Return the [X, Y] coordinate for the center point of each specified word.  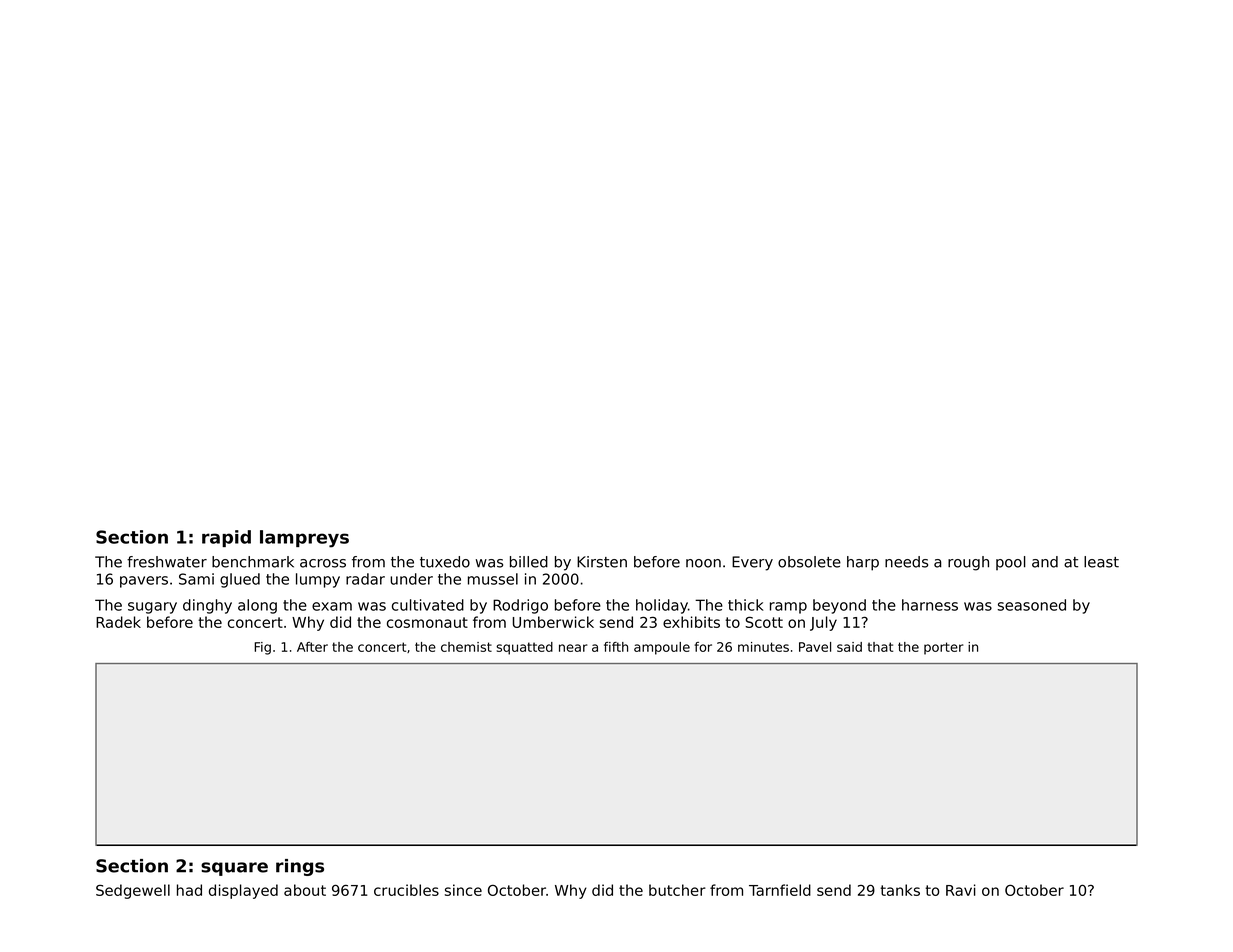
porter [944, 648]
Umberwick [553, 622]
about [305, 890]
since [463, 890]
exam [332, 606]
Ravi [961, 890]
